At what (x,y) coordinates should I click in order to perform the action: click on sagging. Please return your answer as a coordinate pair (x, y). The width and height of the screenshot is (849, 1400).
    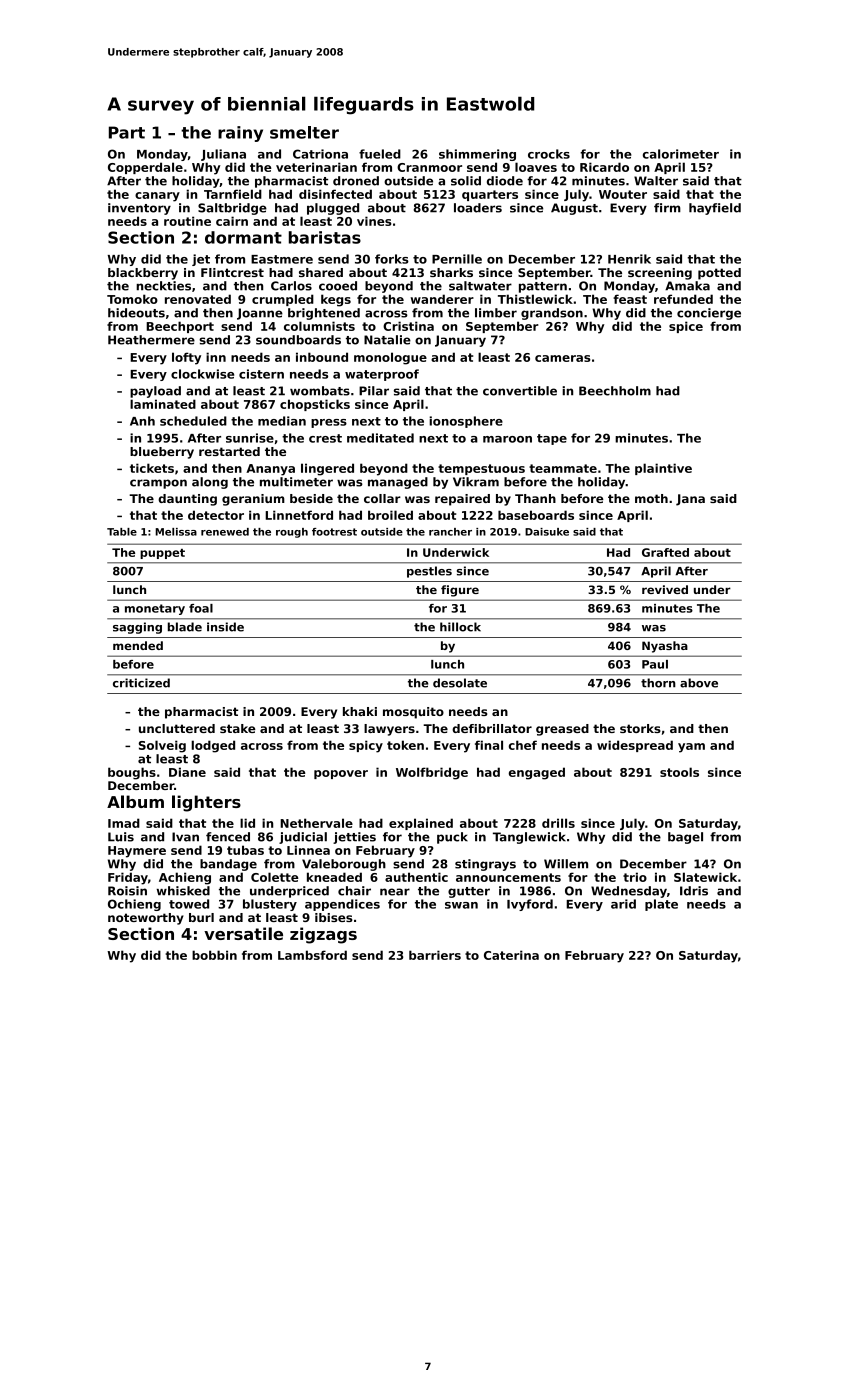
    Looking at the image, I should click on (137, 628).
